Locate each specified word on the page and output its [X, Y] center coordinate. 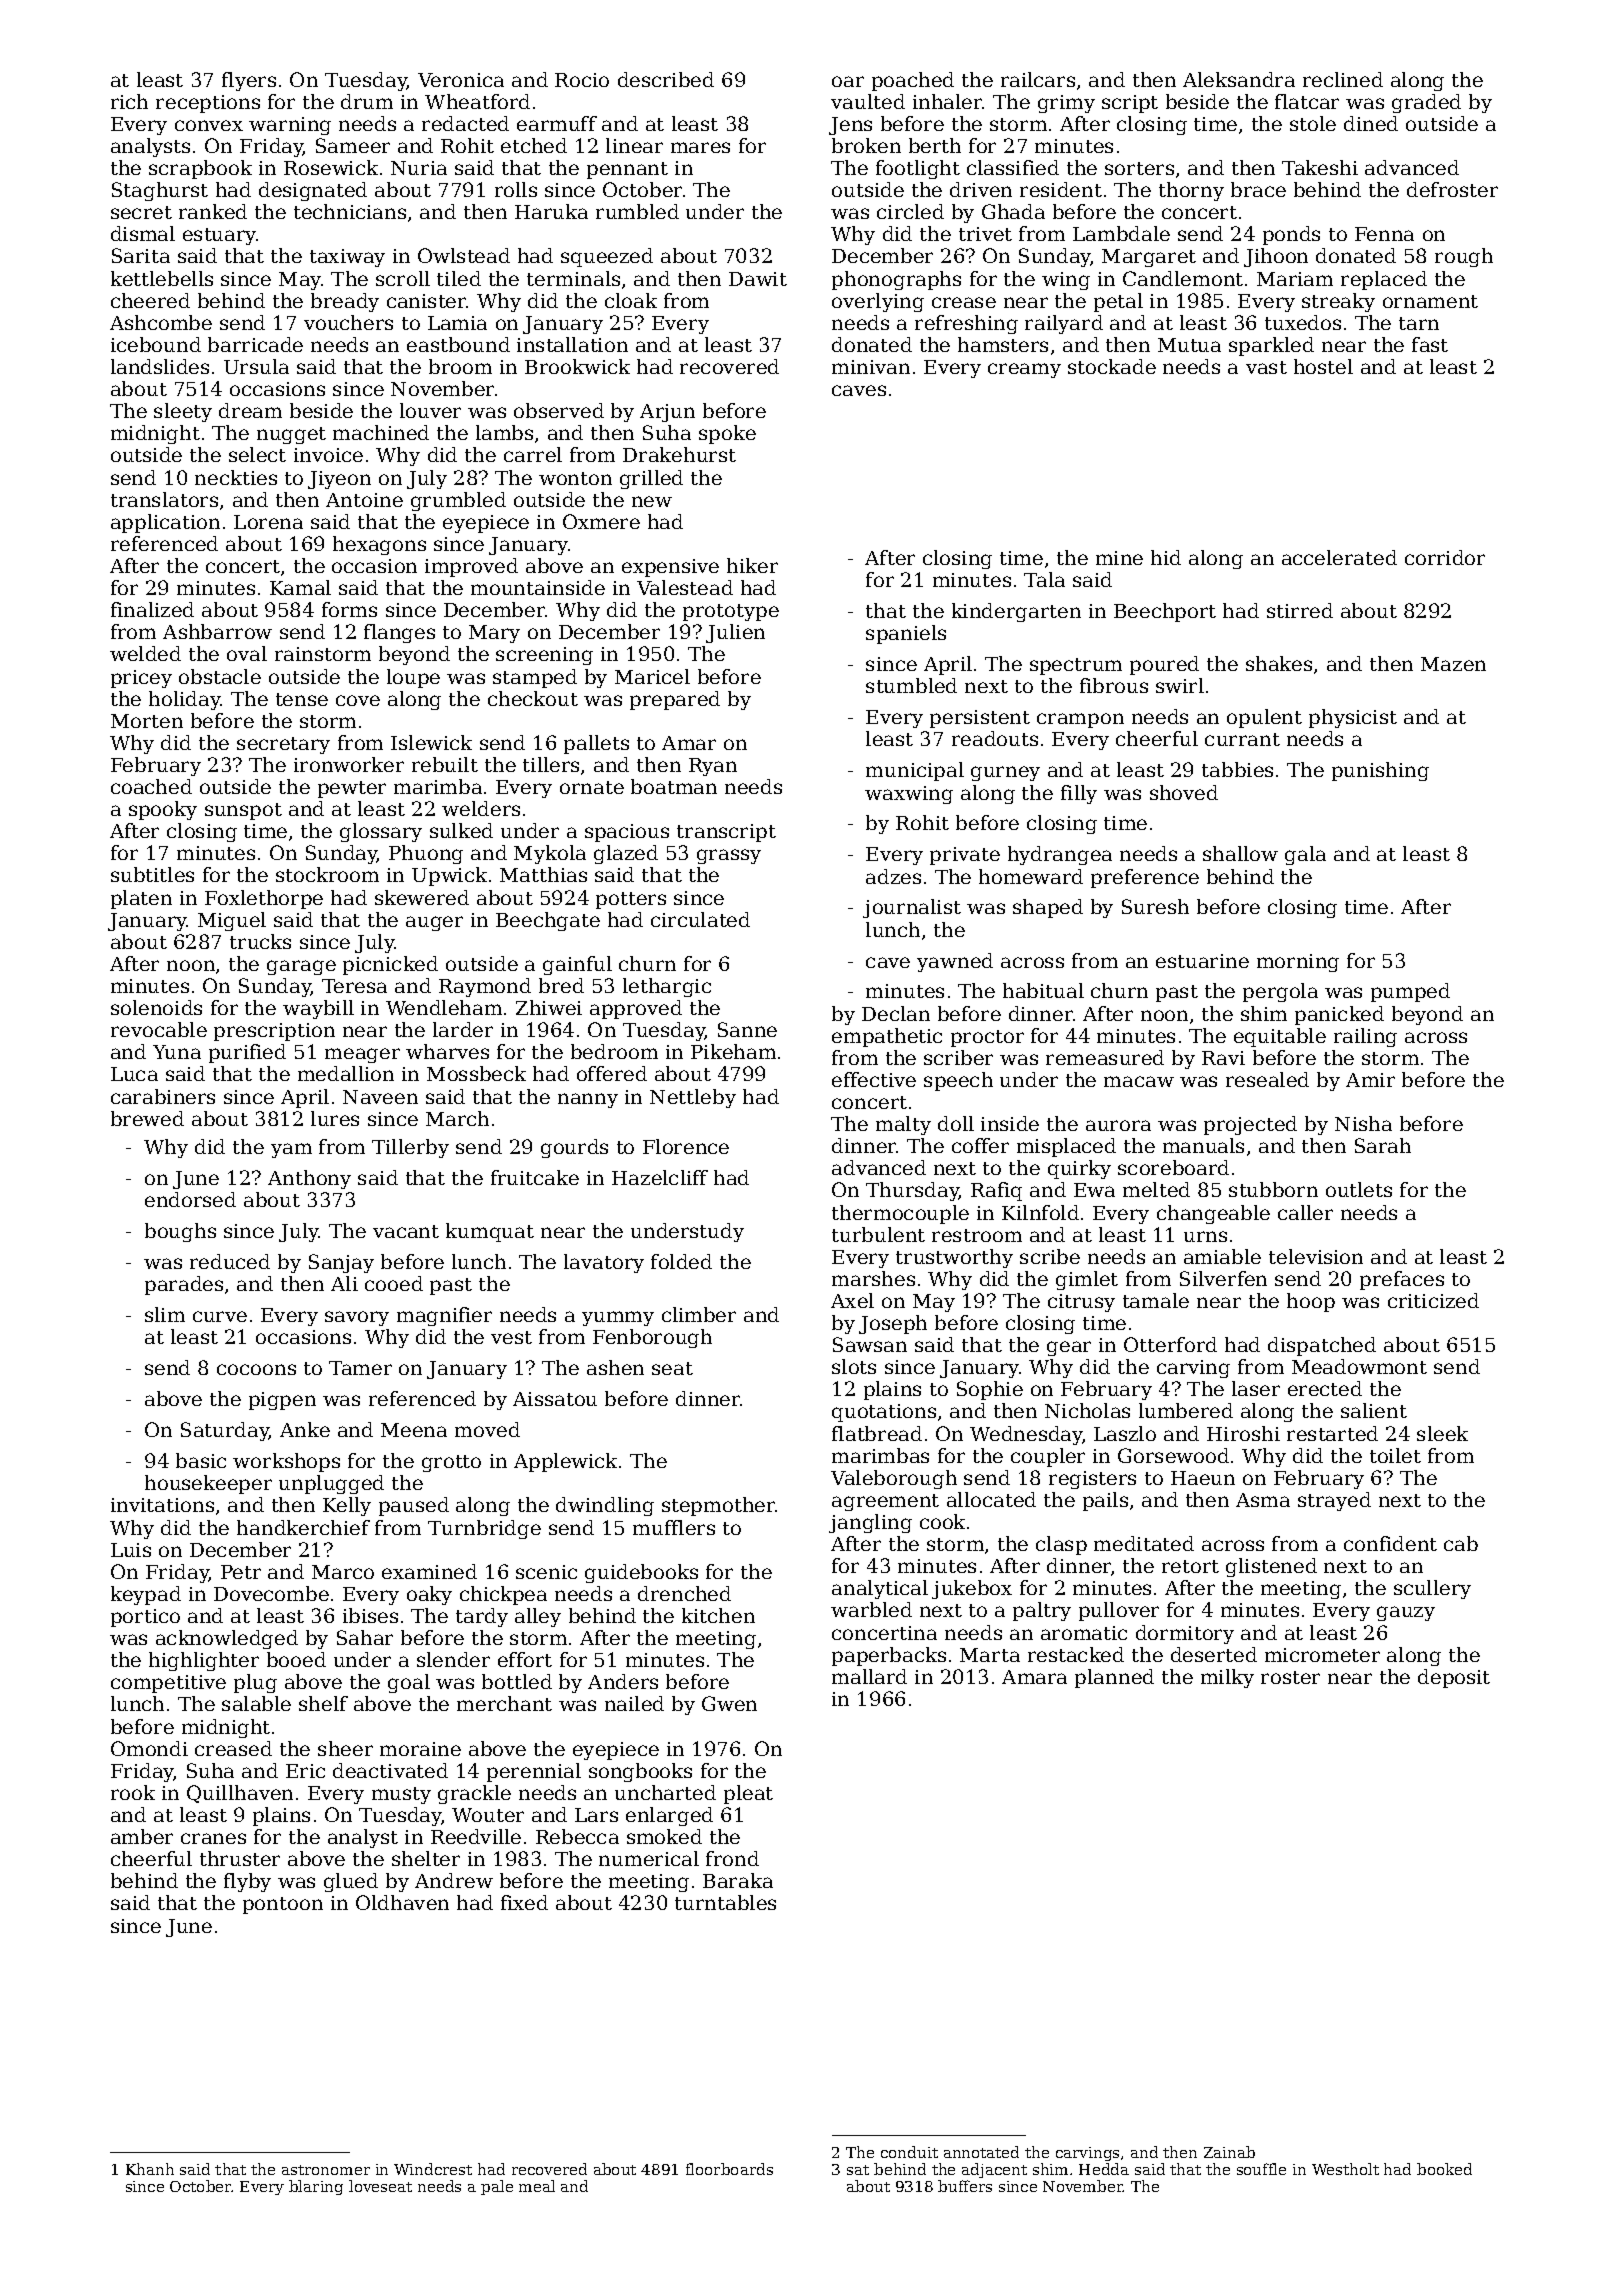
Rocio [582, 80]
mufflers [674, 1527]
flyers [249, 81]
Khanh [150, 2169]
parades [184, 1285]
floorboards [729, 2169]
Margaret [1149, 258]
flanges [399, 633]
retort [1190, 1566]
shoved [1184, 792]
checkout [533, 698]
